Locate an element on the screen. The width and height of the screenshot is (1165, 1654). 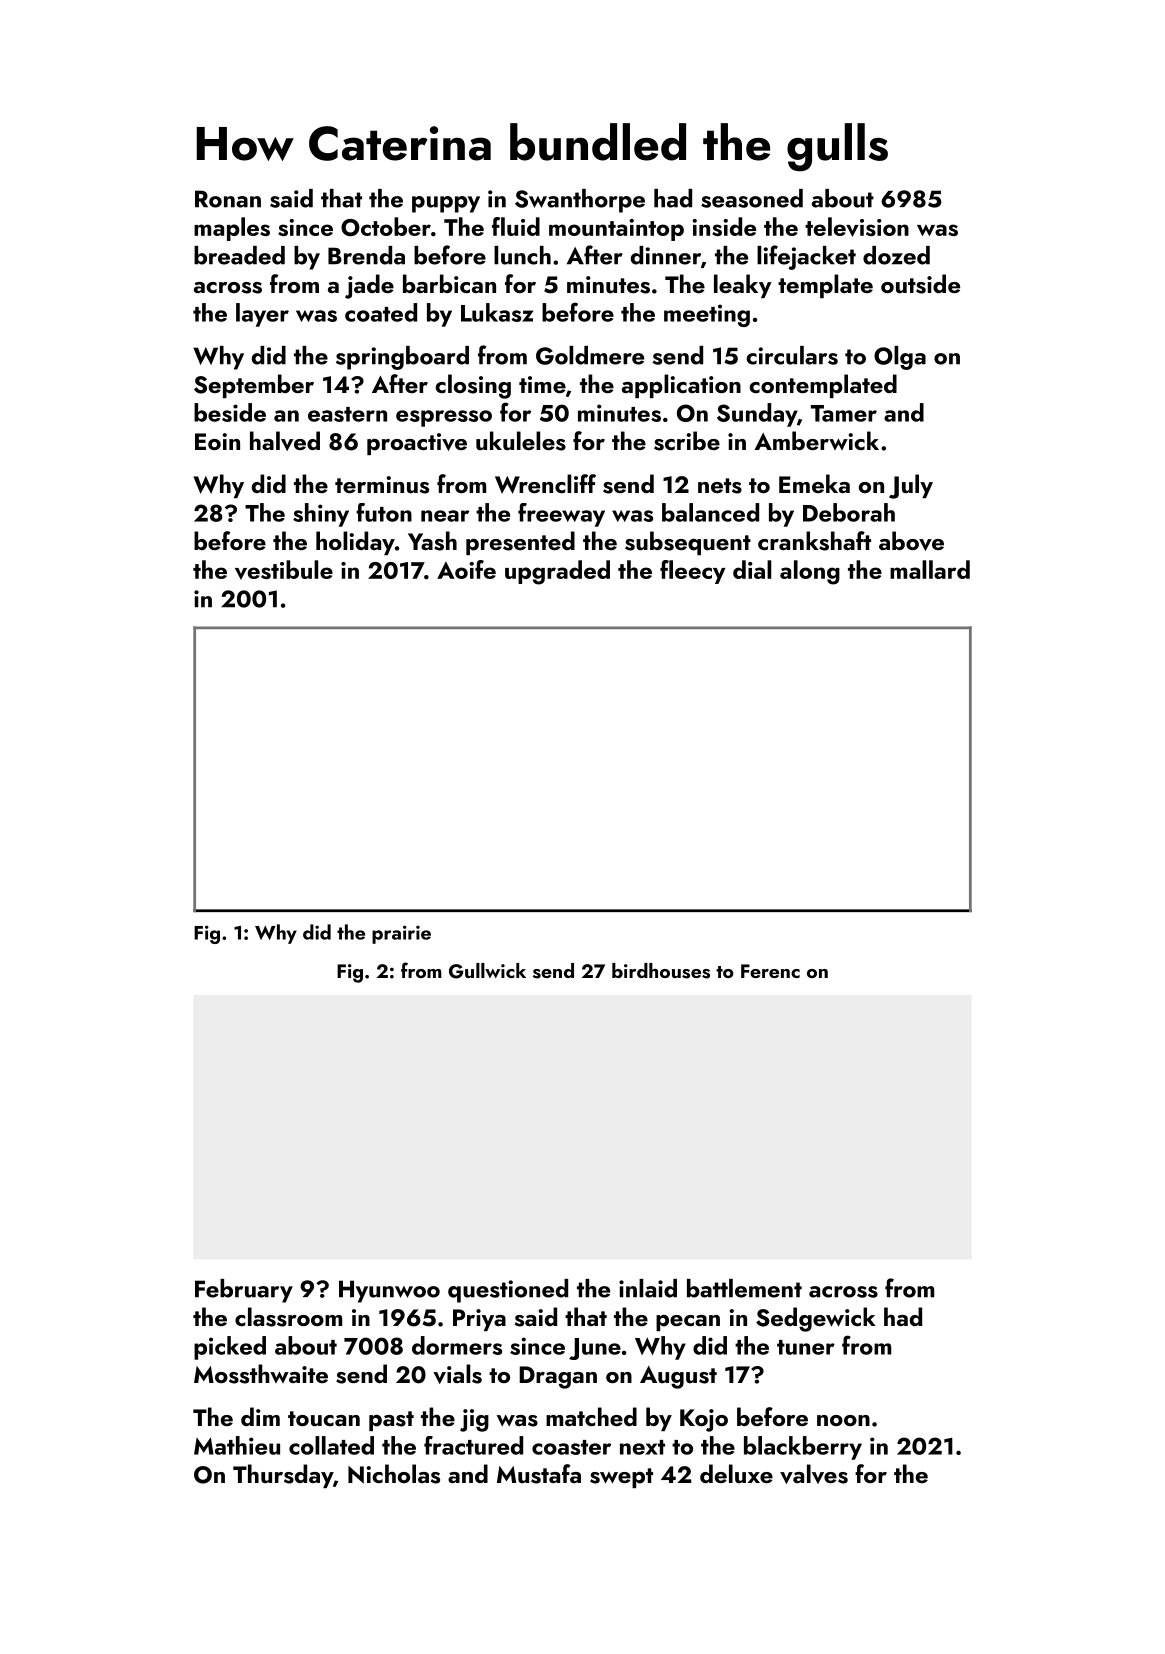
vestibule is located at coordinates (284, 570).
